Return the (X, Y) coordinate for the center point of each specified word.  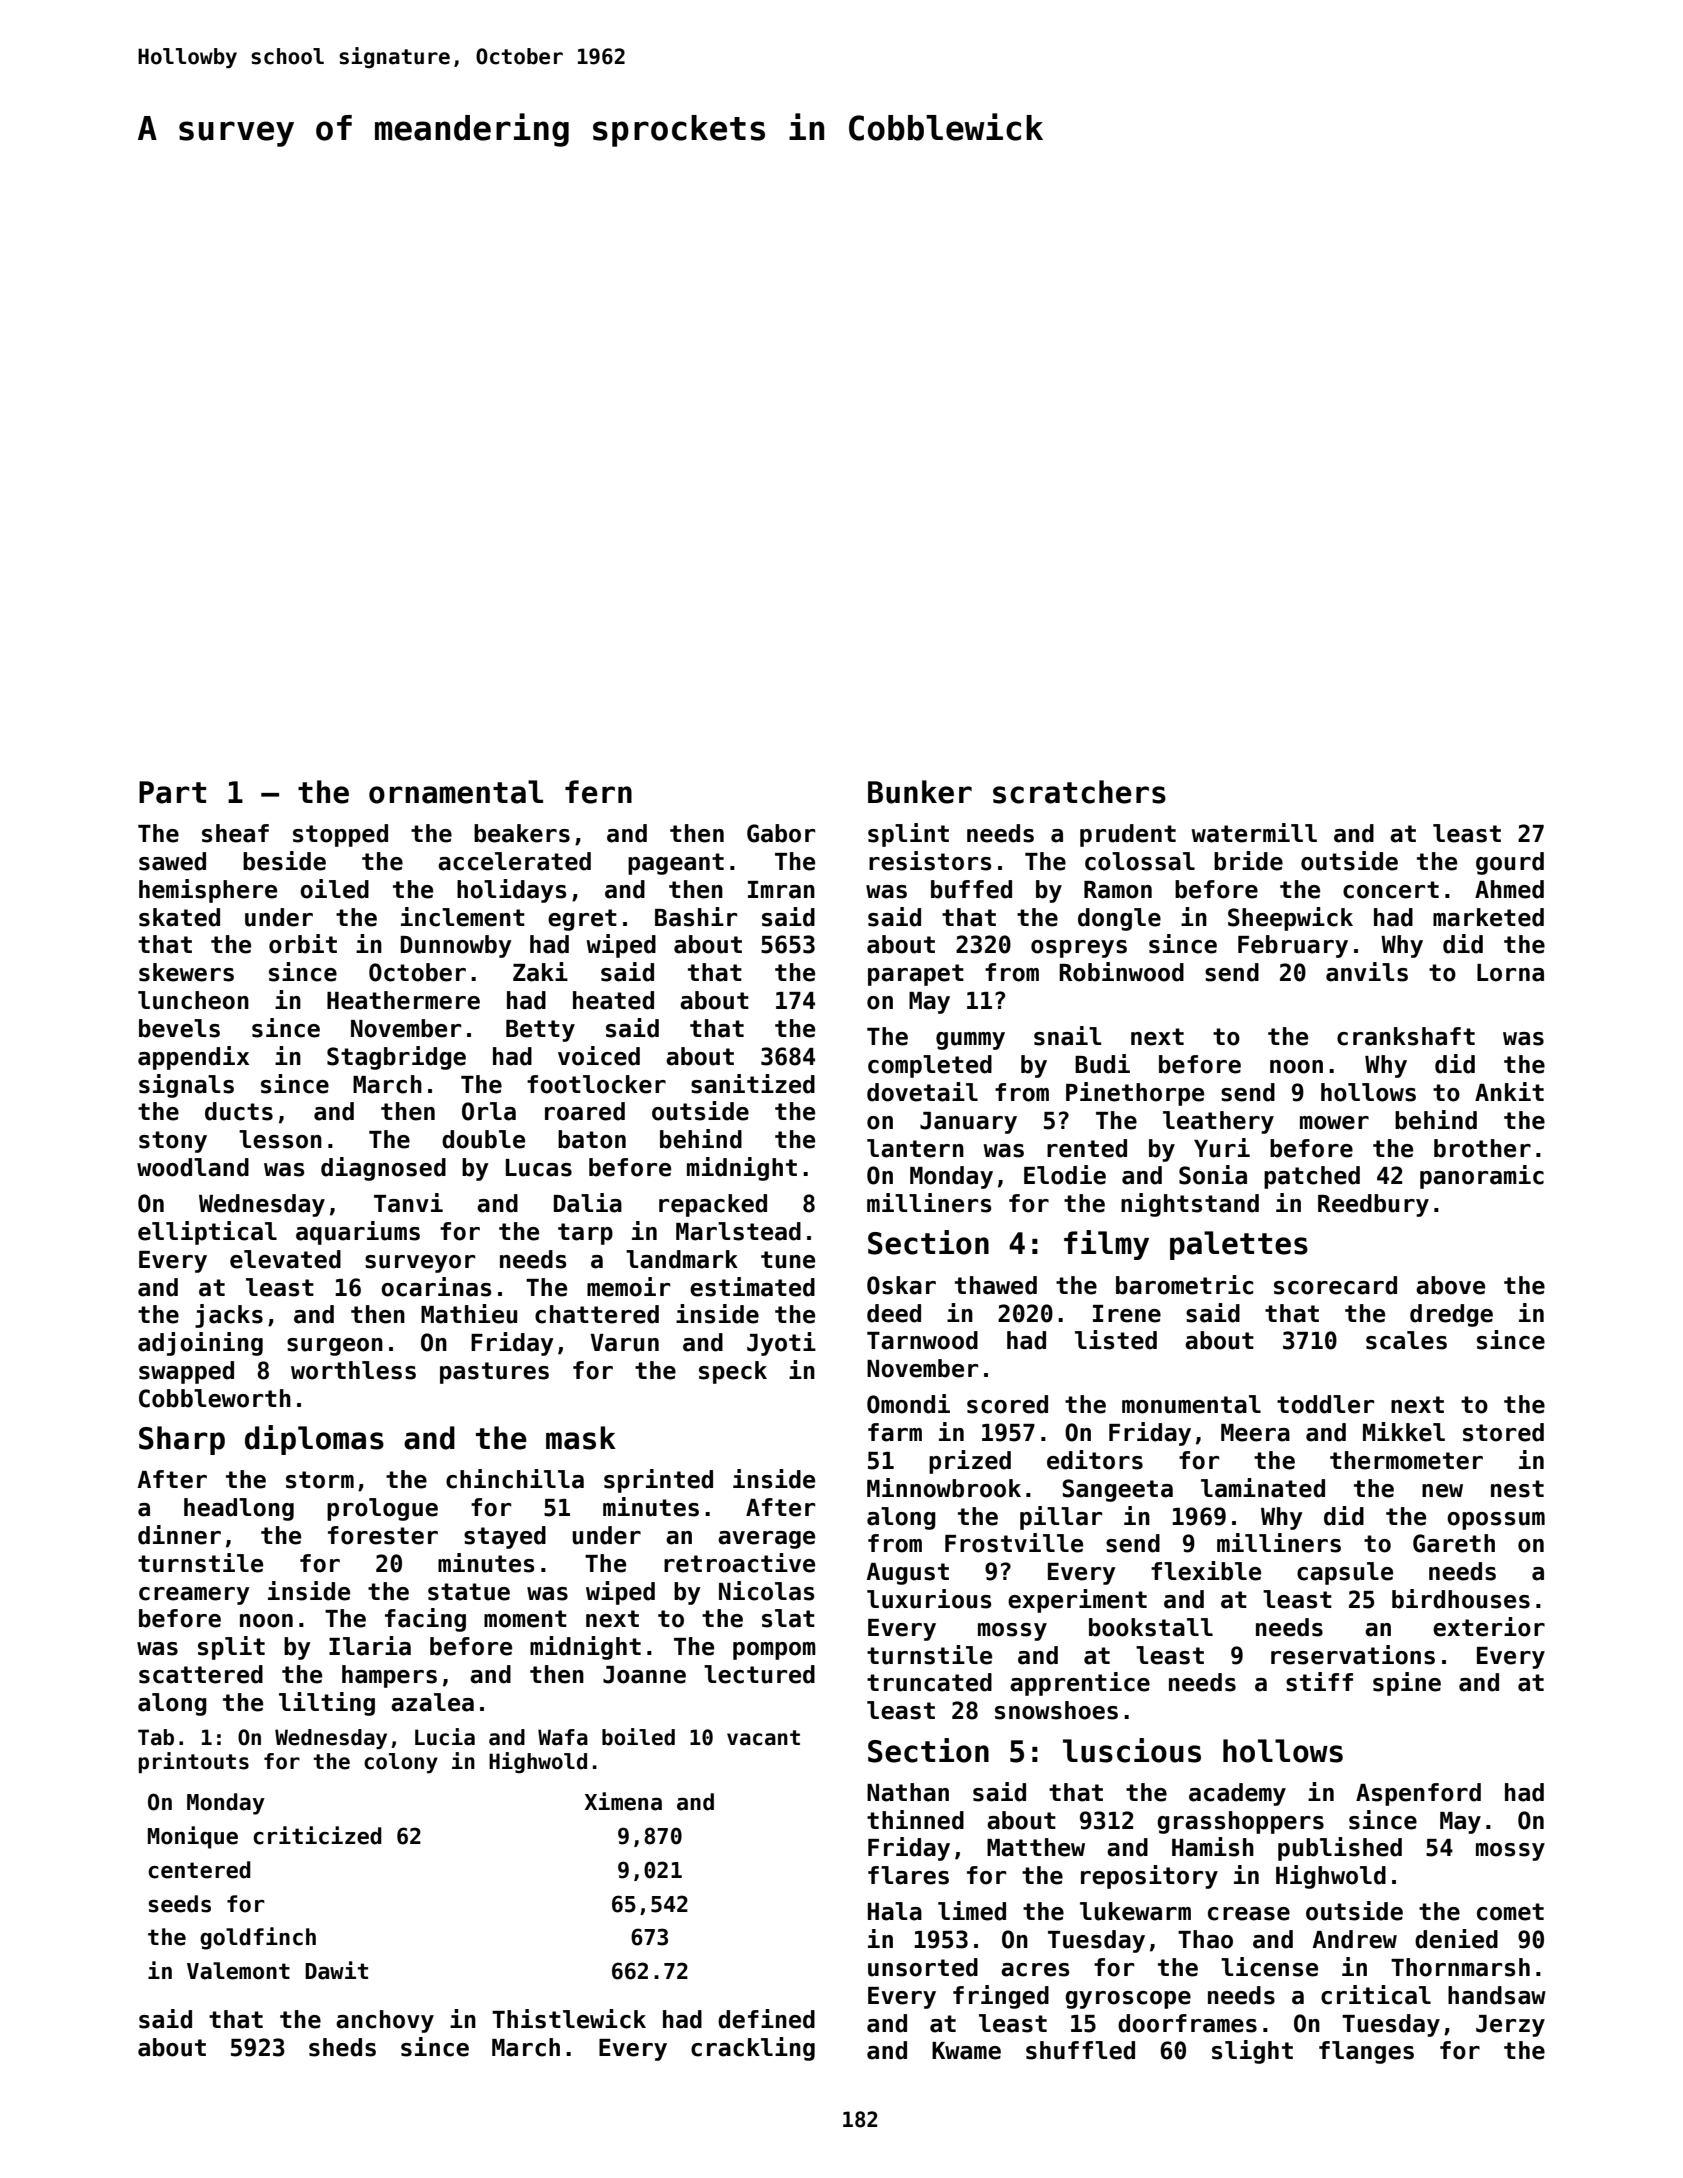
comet (1510, 1912)
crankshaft (1406, 1036)
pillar (1061, 1518)
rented (1087, 1148)
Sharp (182, 1440)
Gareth (1454, 1543)
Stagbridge (396, 1058)
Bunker (920, 792)
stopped (340, 835)
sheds (342, 2047)
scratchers (1079, 792)
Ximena (623, 1801)
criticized (317, 1835)
